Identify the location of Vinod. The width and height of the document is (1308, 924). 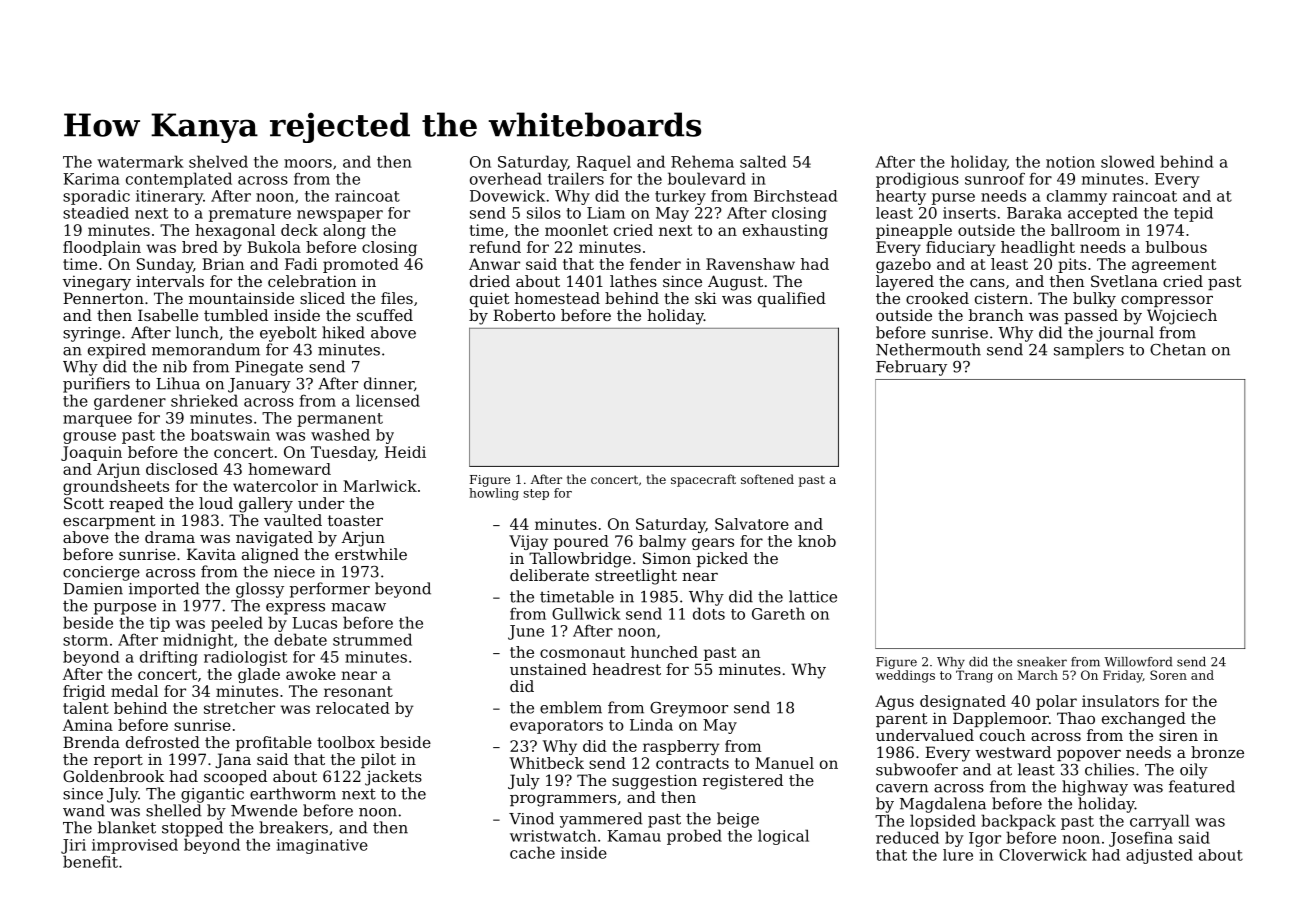
(531, 818).
